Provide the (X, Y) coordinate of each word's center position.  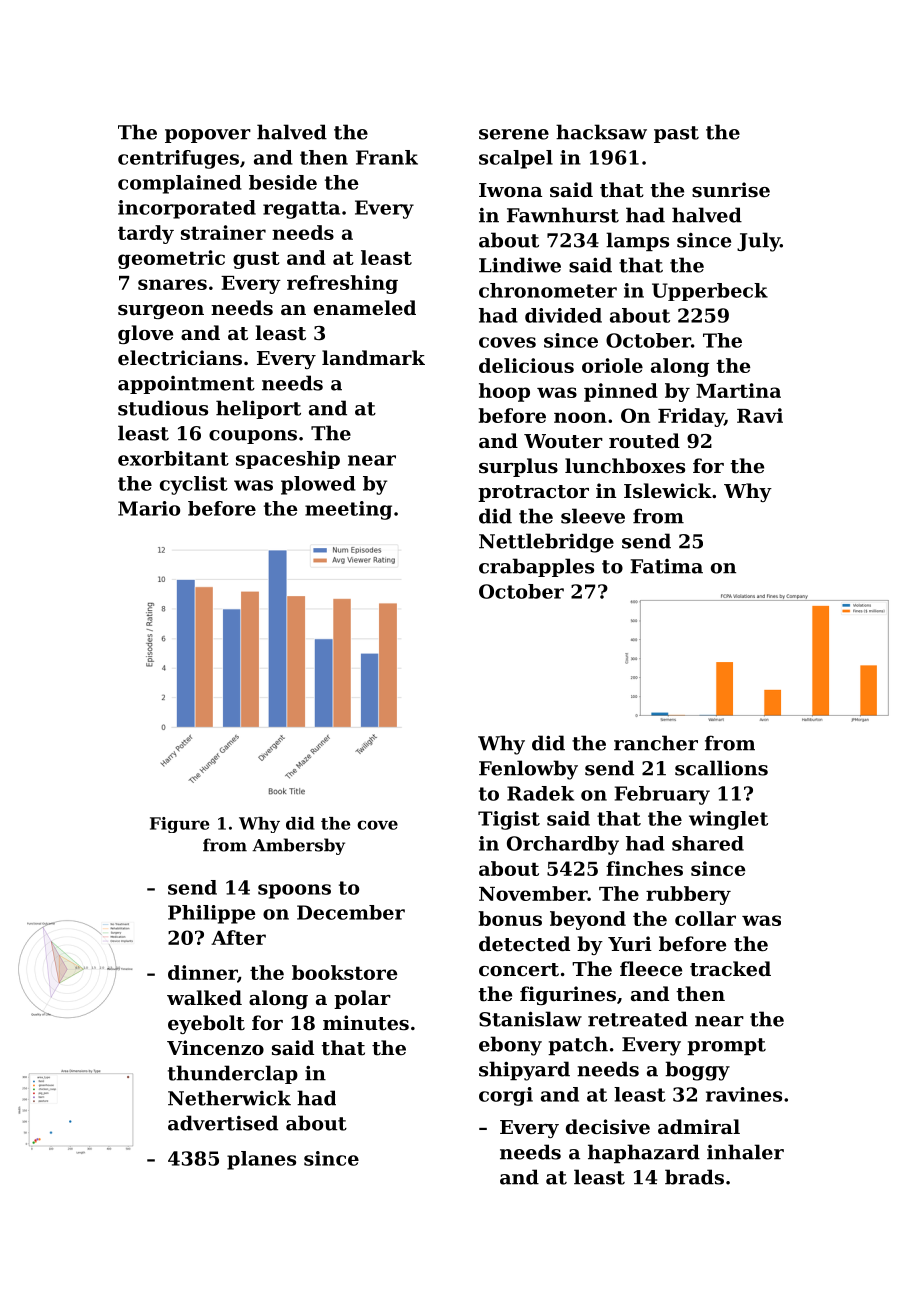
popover (208, 136)
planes (261, 1160)
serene (514, 134)
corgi (506, 1096)
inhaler (745, 1152)
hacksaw (601, 132)
